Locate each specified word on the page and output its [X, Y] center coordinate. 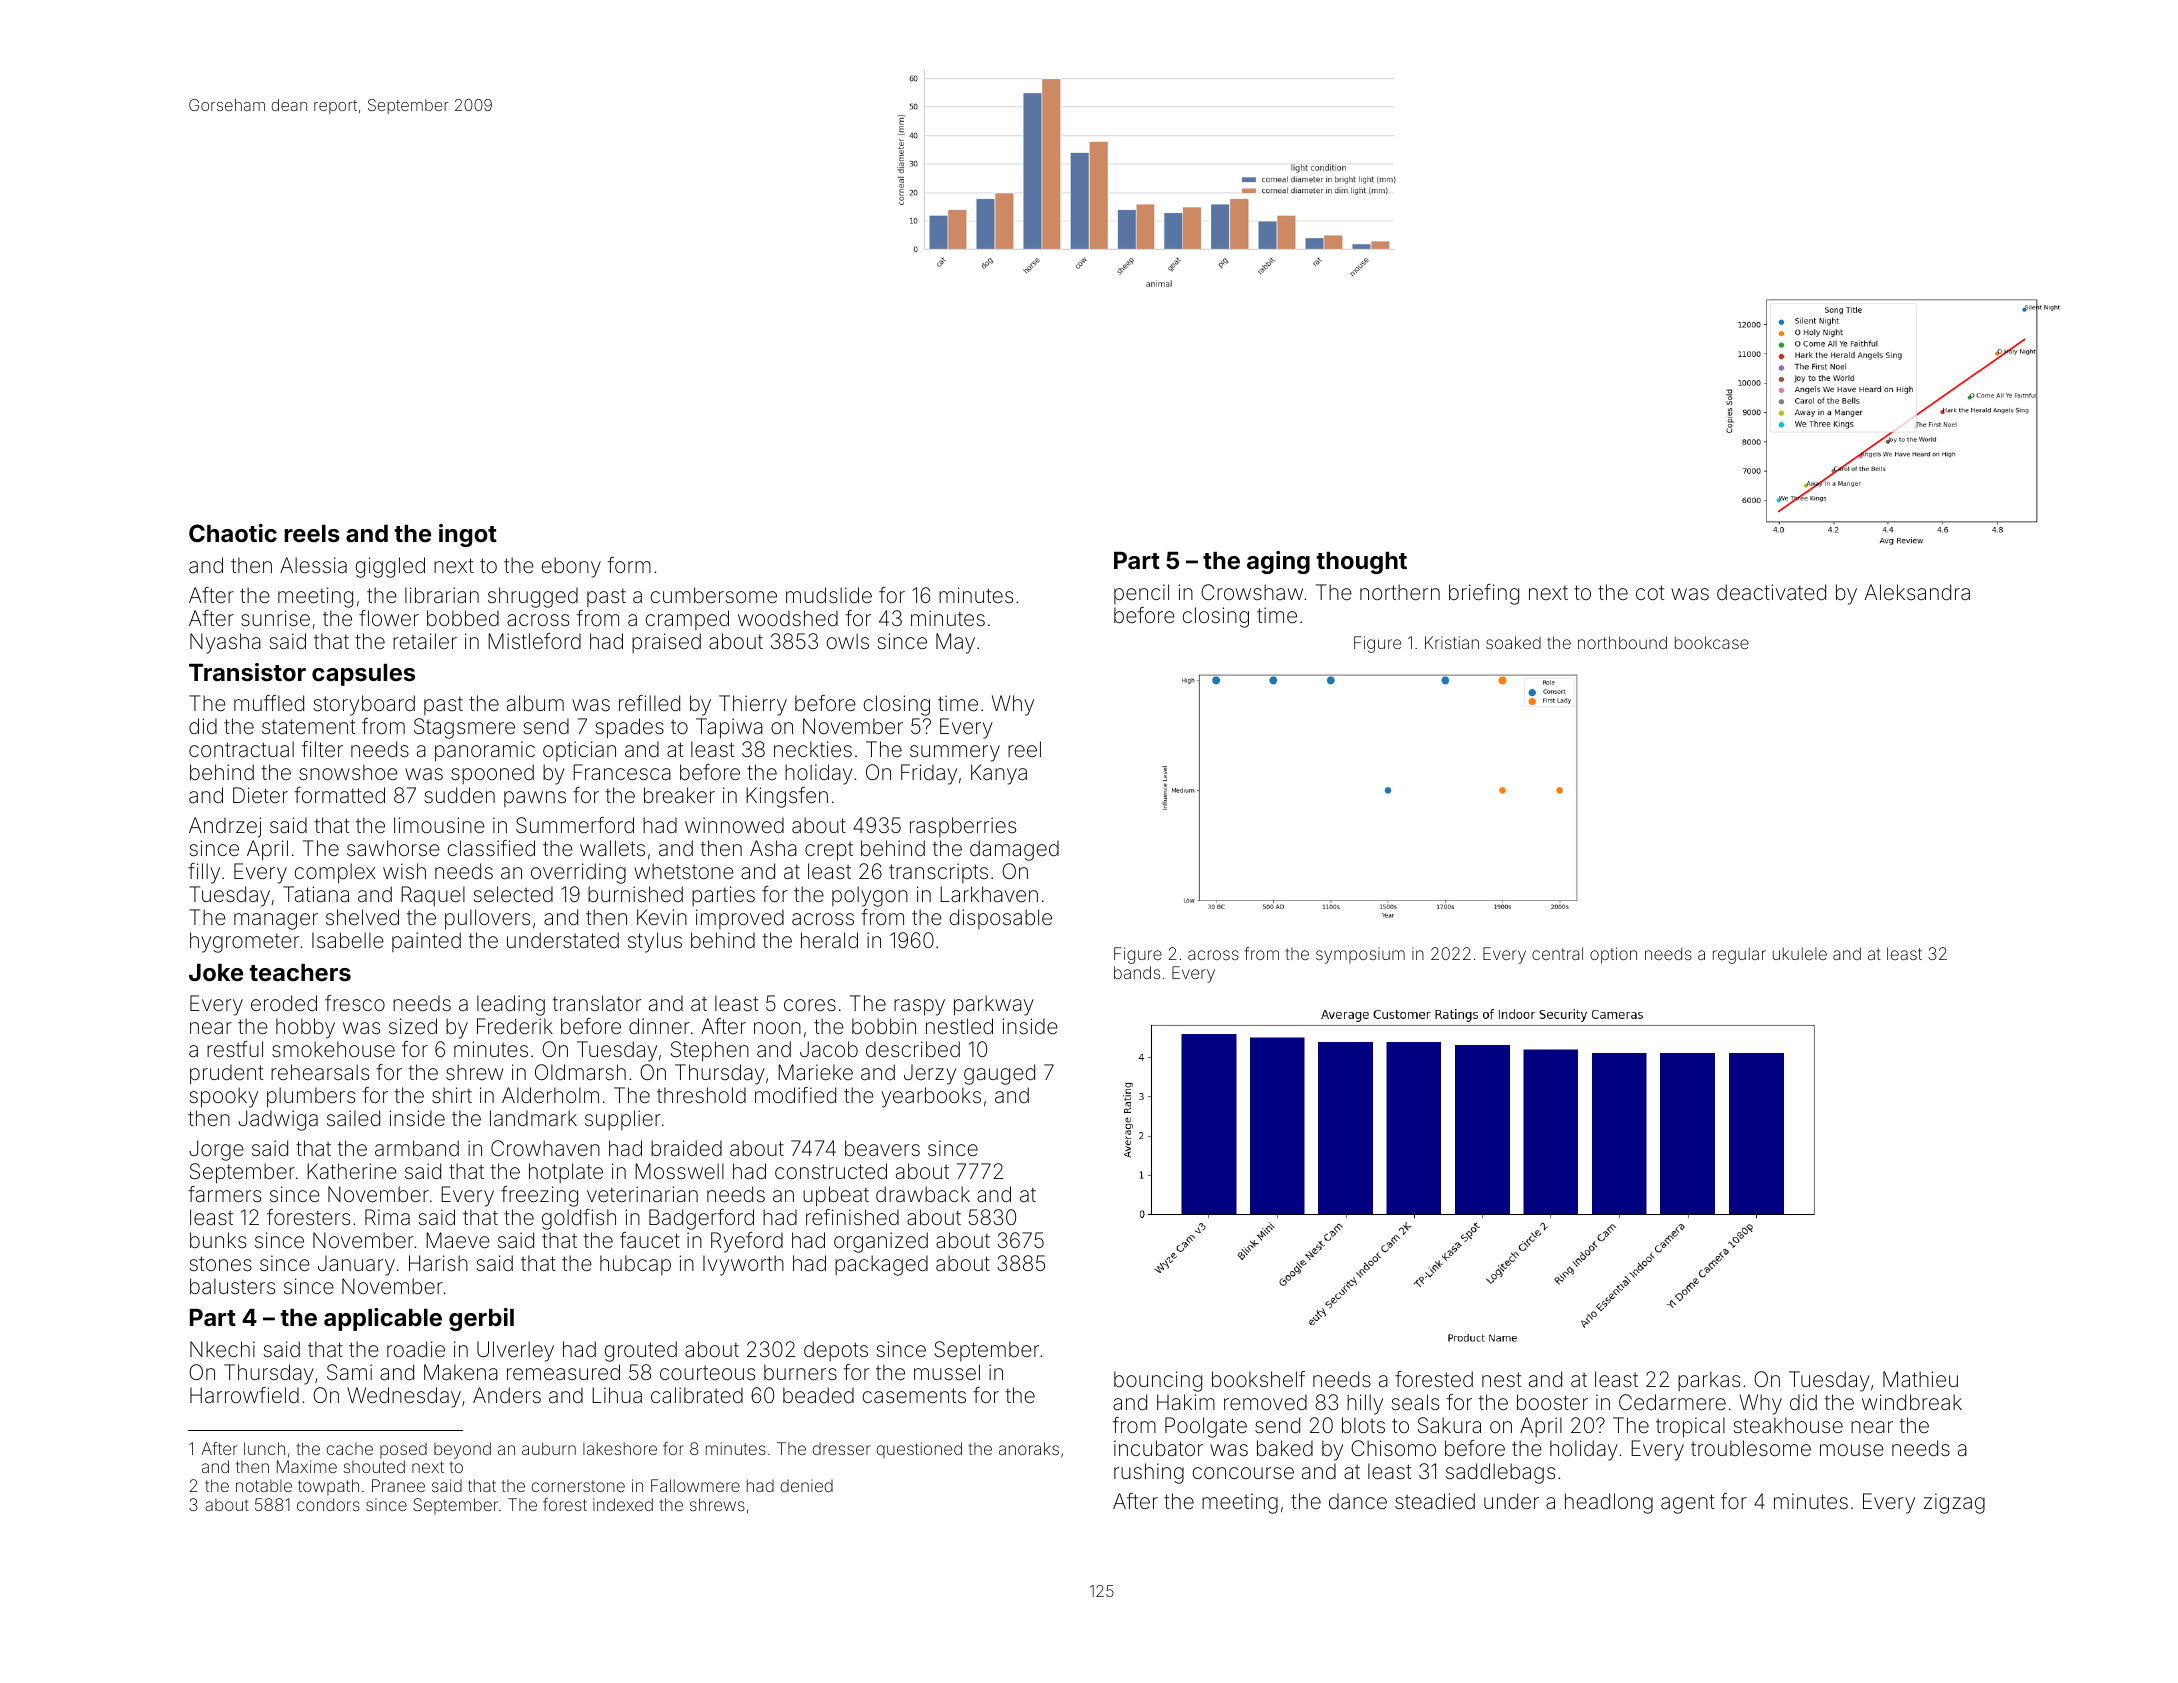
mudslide [829, 595]
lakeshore [620, 1448]
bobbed [463, 618]
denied [807, 1485]
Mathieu [1920, 1379]
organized [881, 1242]
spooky [223, 1097]
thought [1361, 563]
